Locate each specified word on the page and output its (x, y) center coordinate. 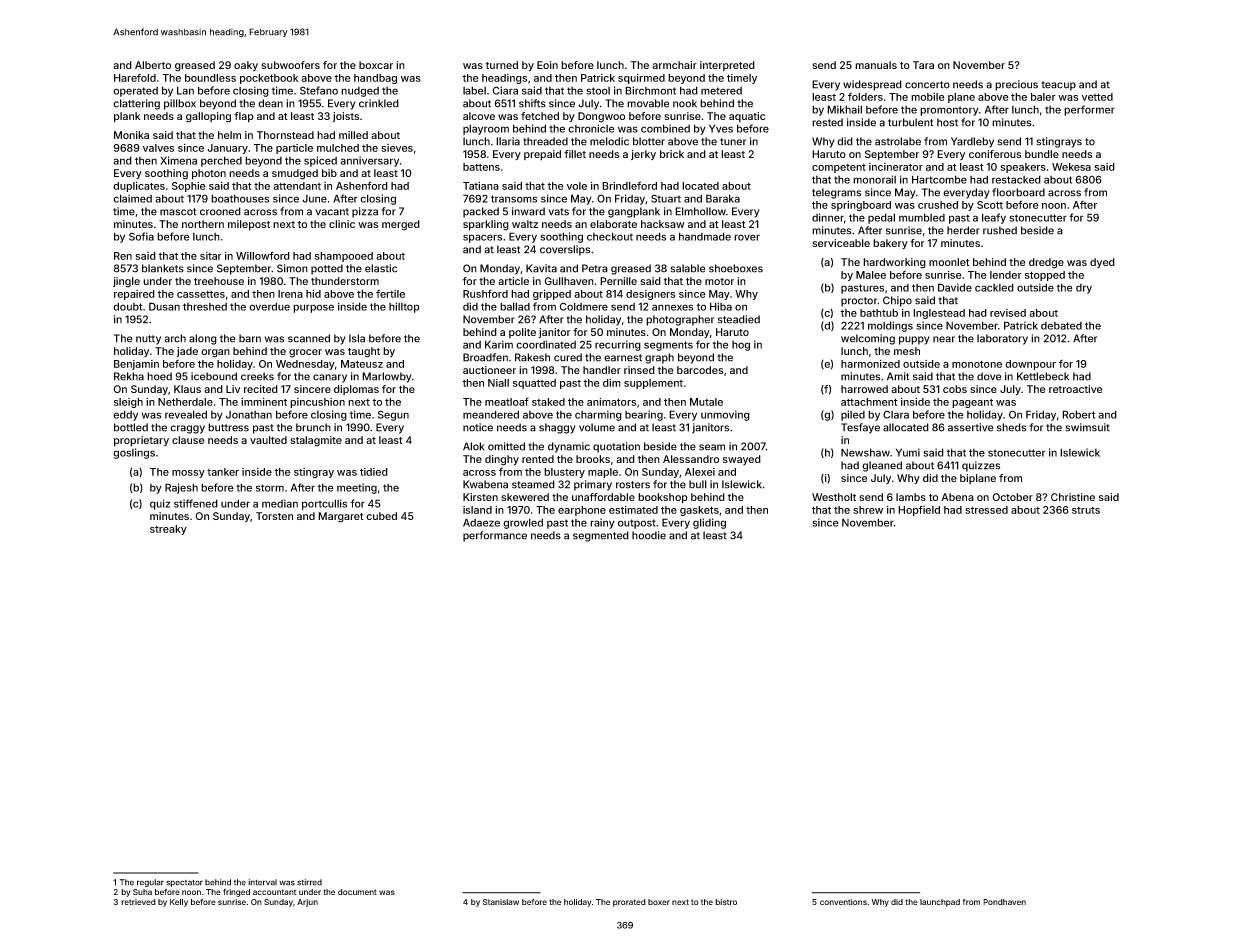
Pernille (618, 281)
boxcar (376, 65)
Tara (923, 65)
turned (502, 65)
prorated (629, 903)
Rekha (129, 376)
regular (150, 883)
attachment (869, 402)
